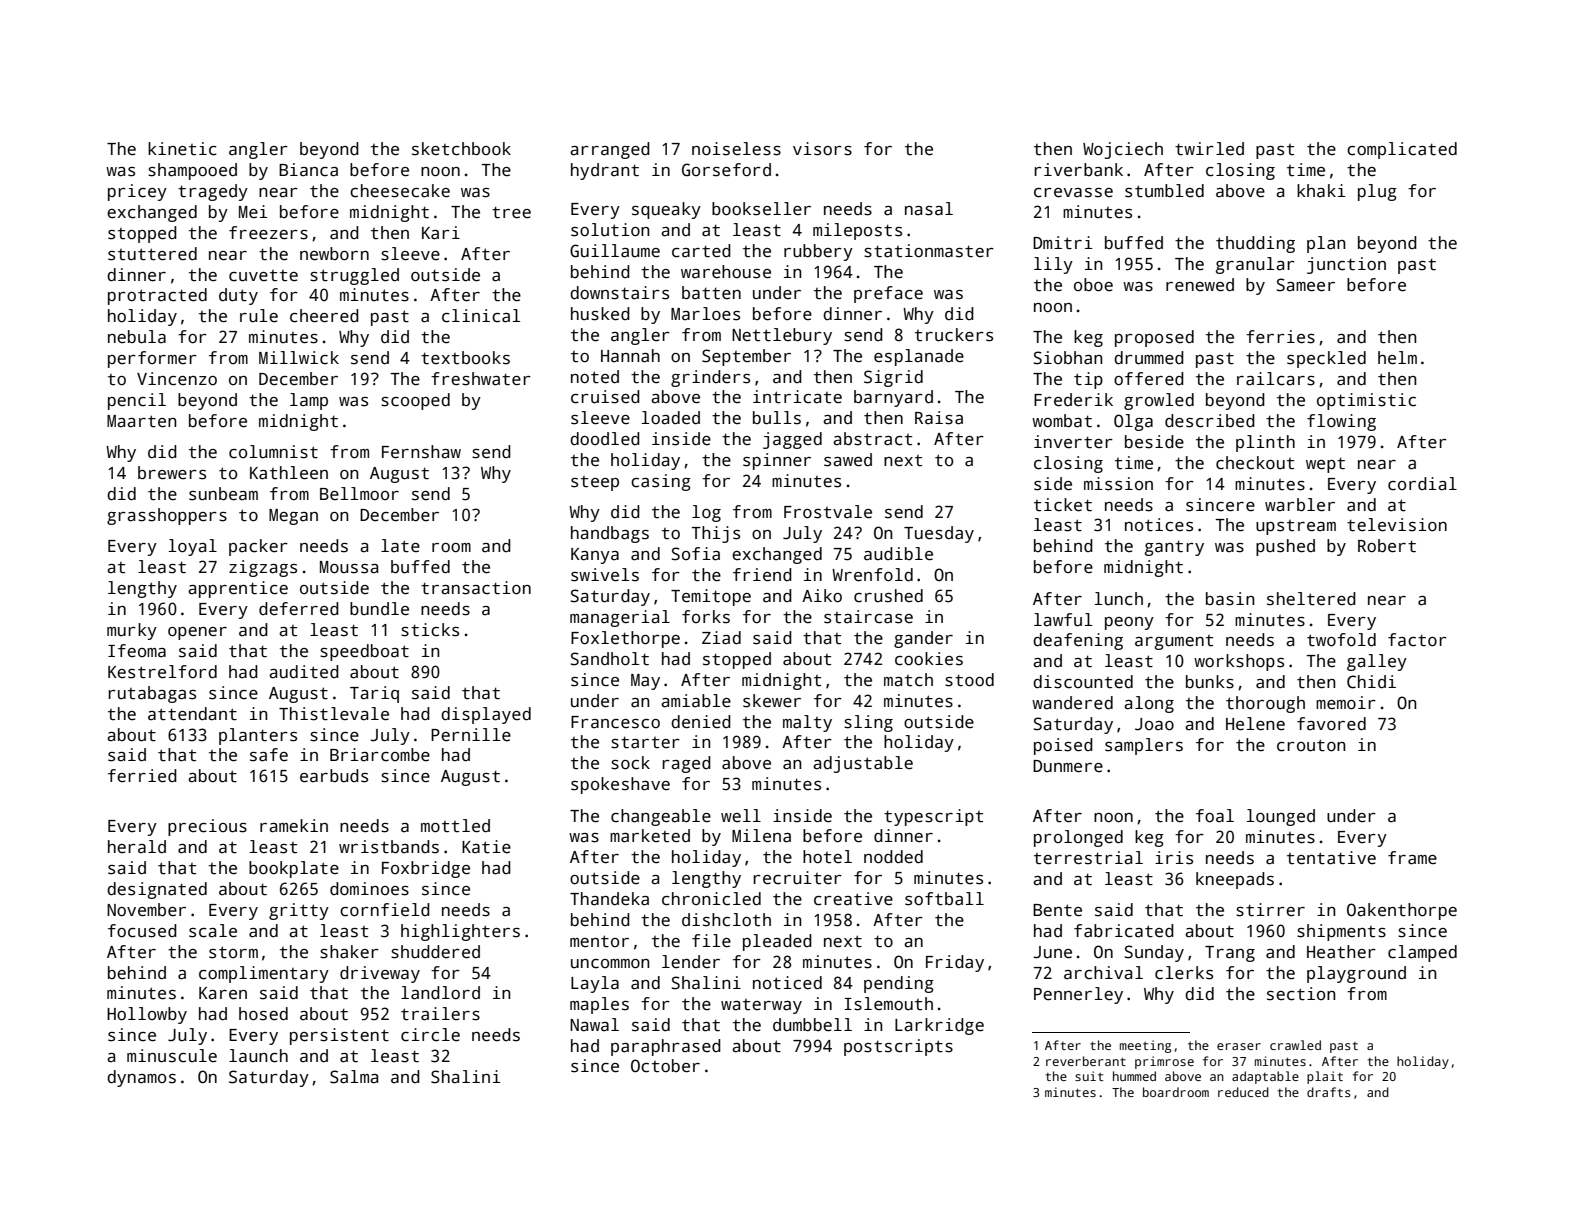 This image has height=1214, width=1572. I want to click on squeaky, so click(666, 210).
